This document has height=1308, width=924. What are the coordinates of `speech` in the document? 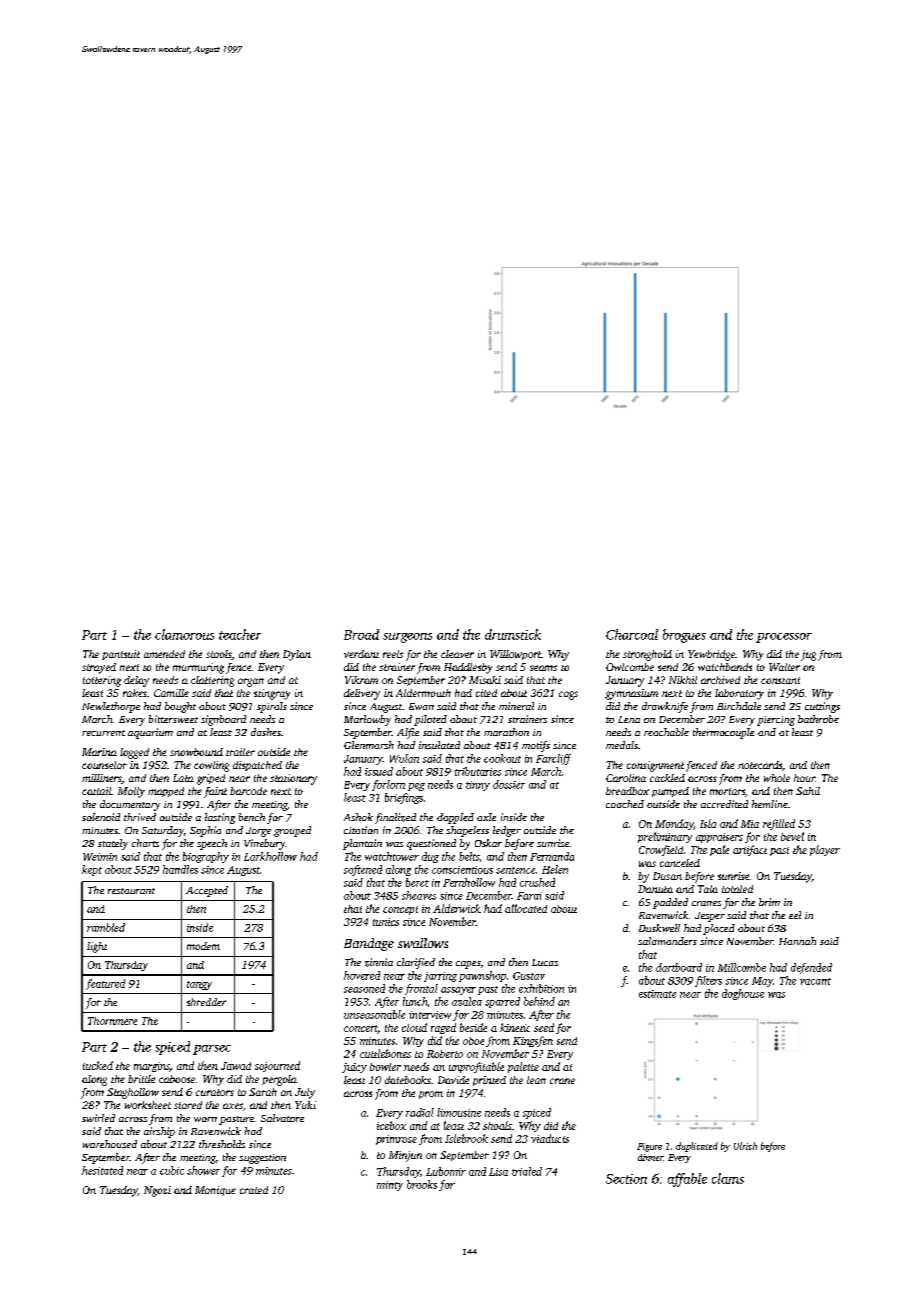 It's located at (212, 844).
